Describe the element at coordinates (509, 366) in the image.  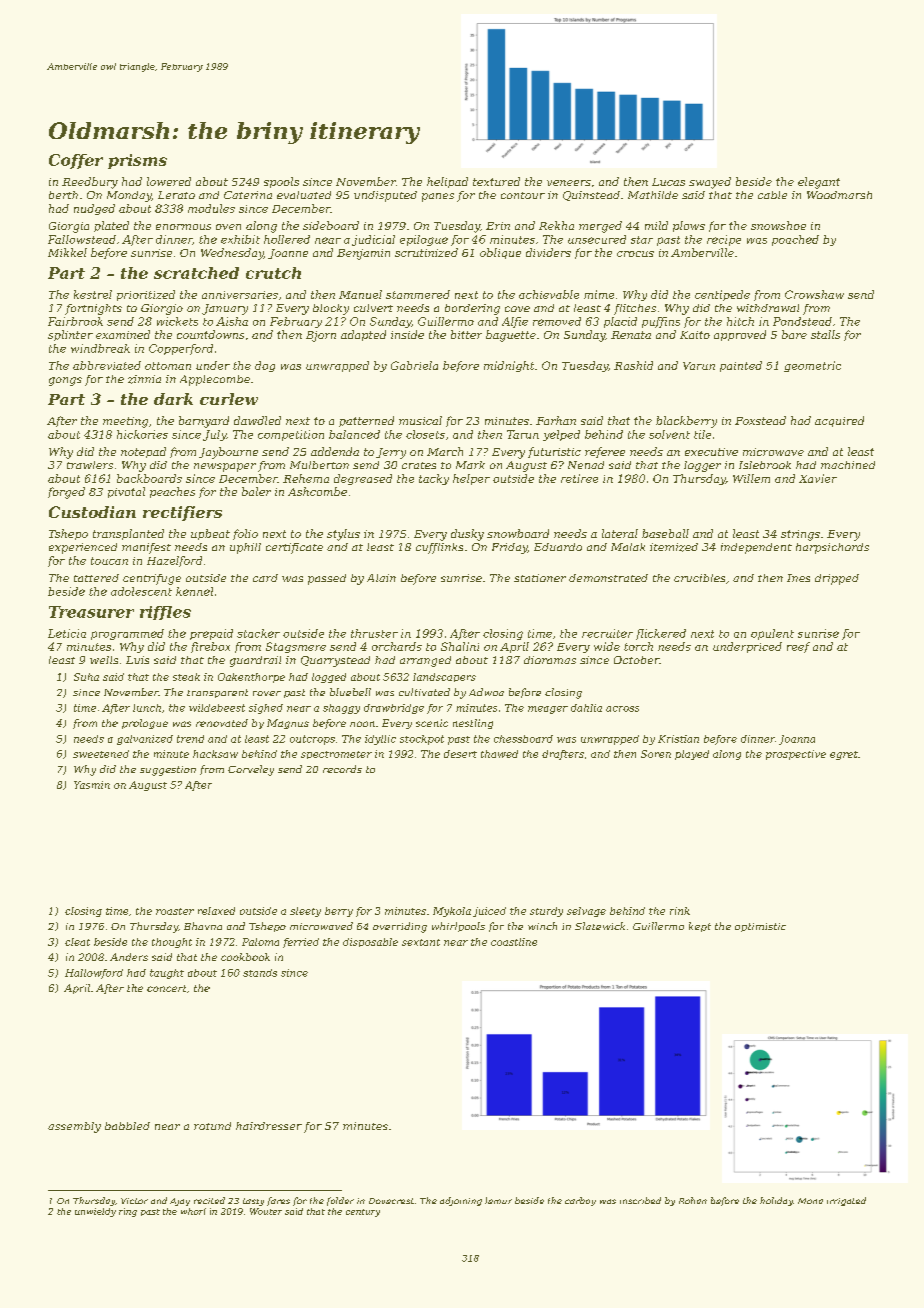
I see `midnight` at that location.
